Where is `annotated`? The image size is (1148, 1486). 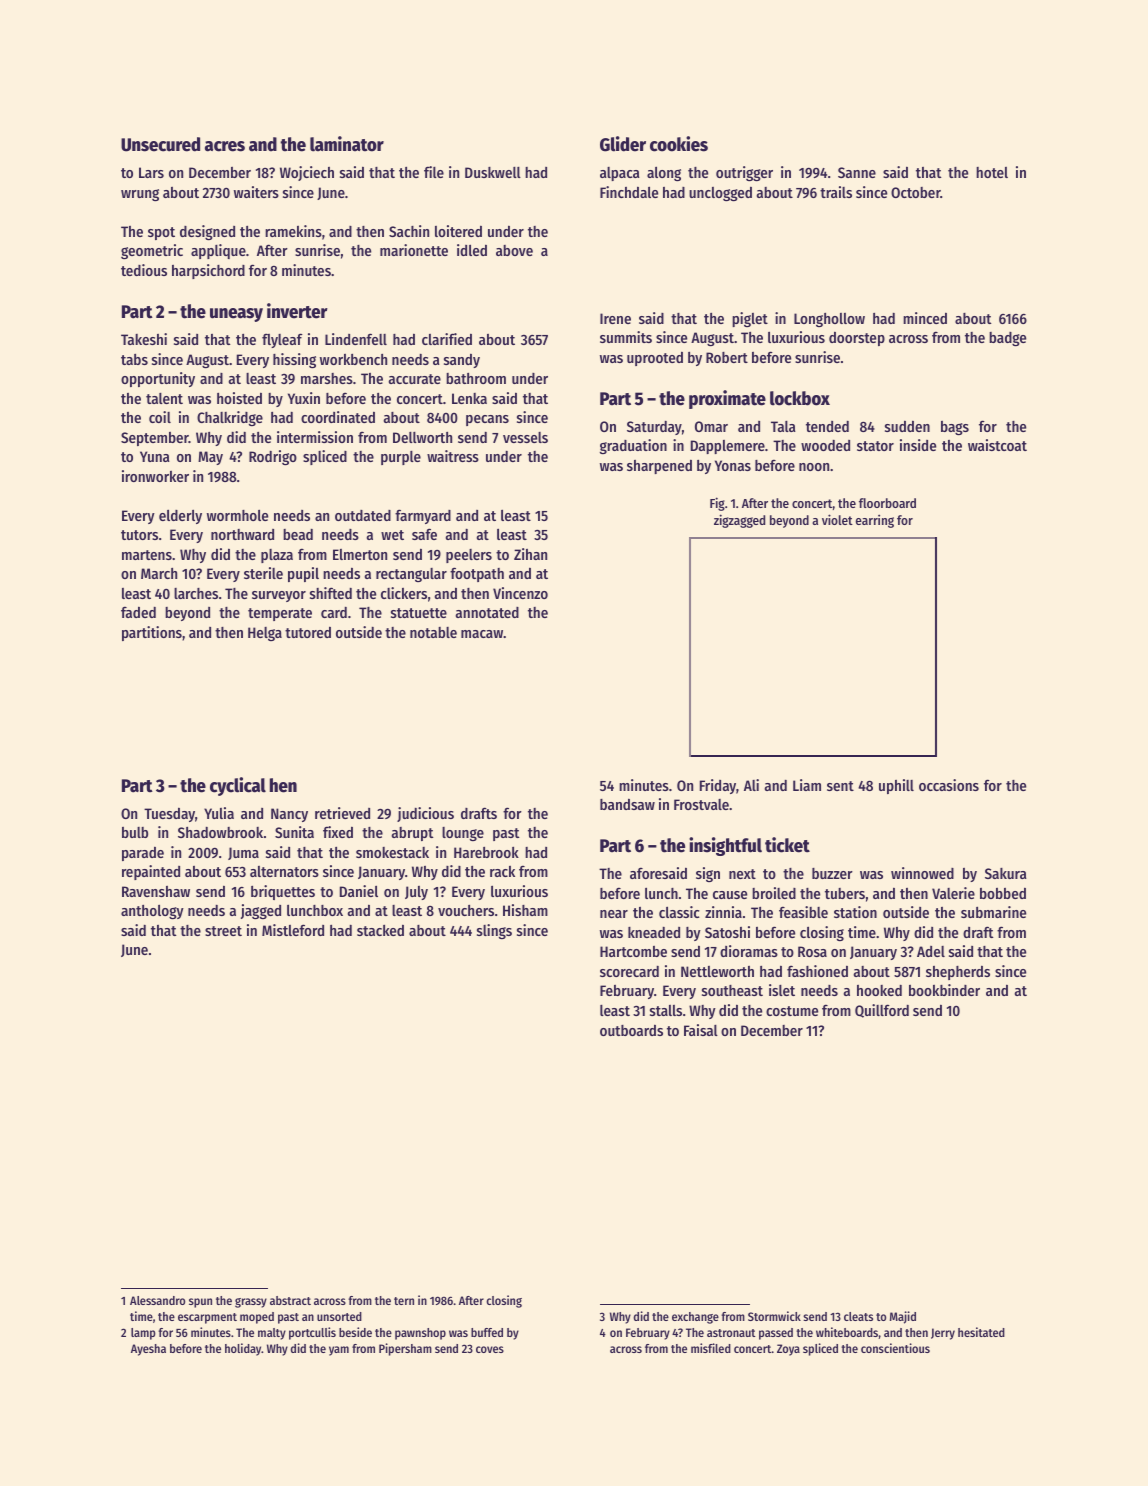 annotated is located at coordinates (487, 612).
